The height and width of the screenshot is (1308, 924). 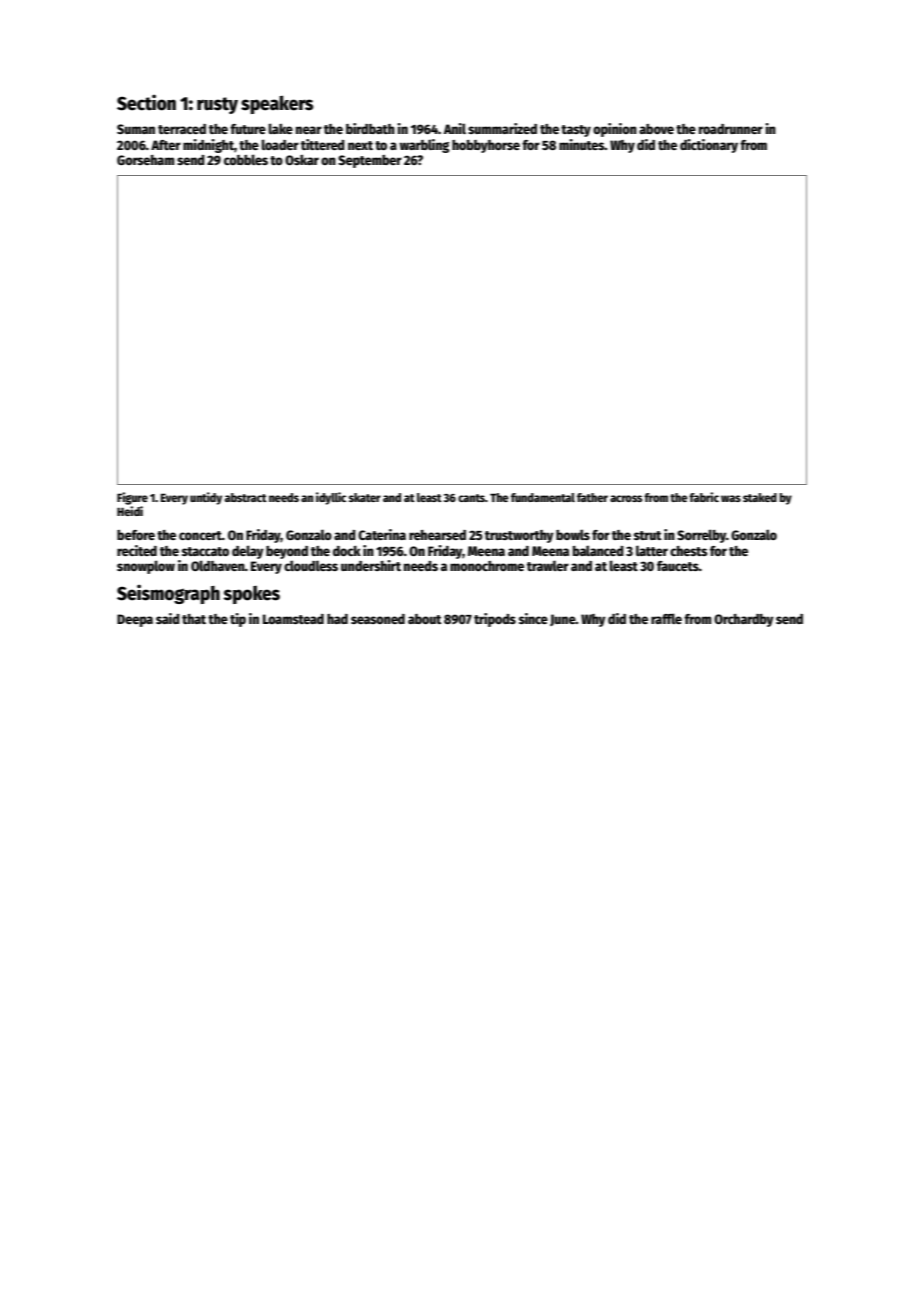 I want to click on Section, so click(x=146, y=102).
